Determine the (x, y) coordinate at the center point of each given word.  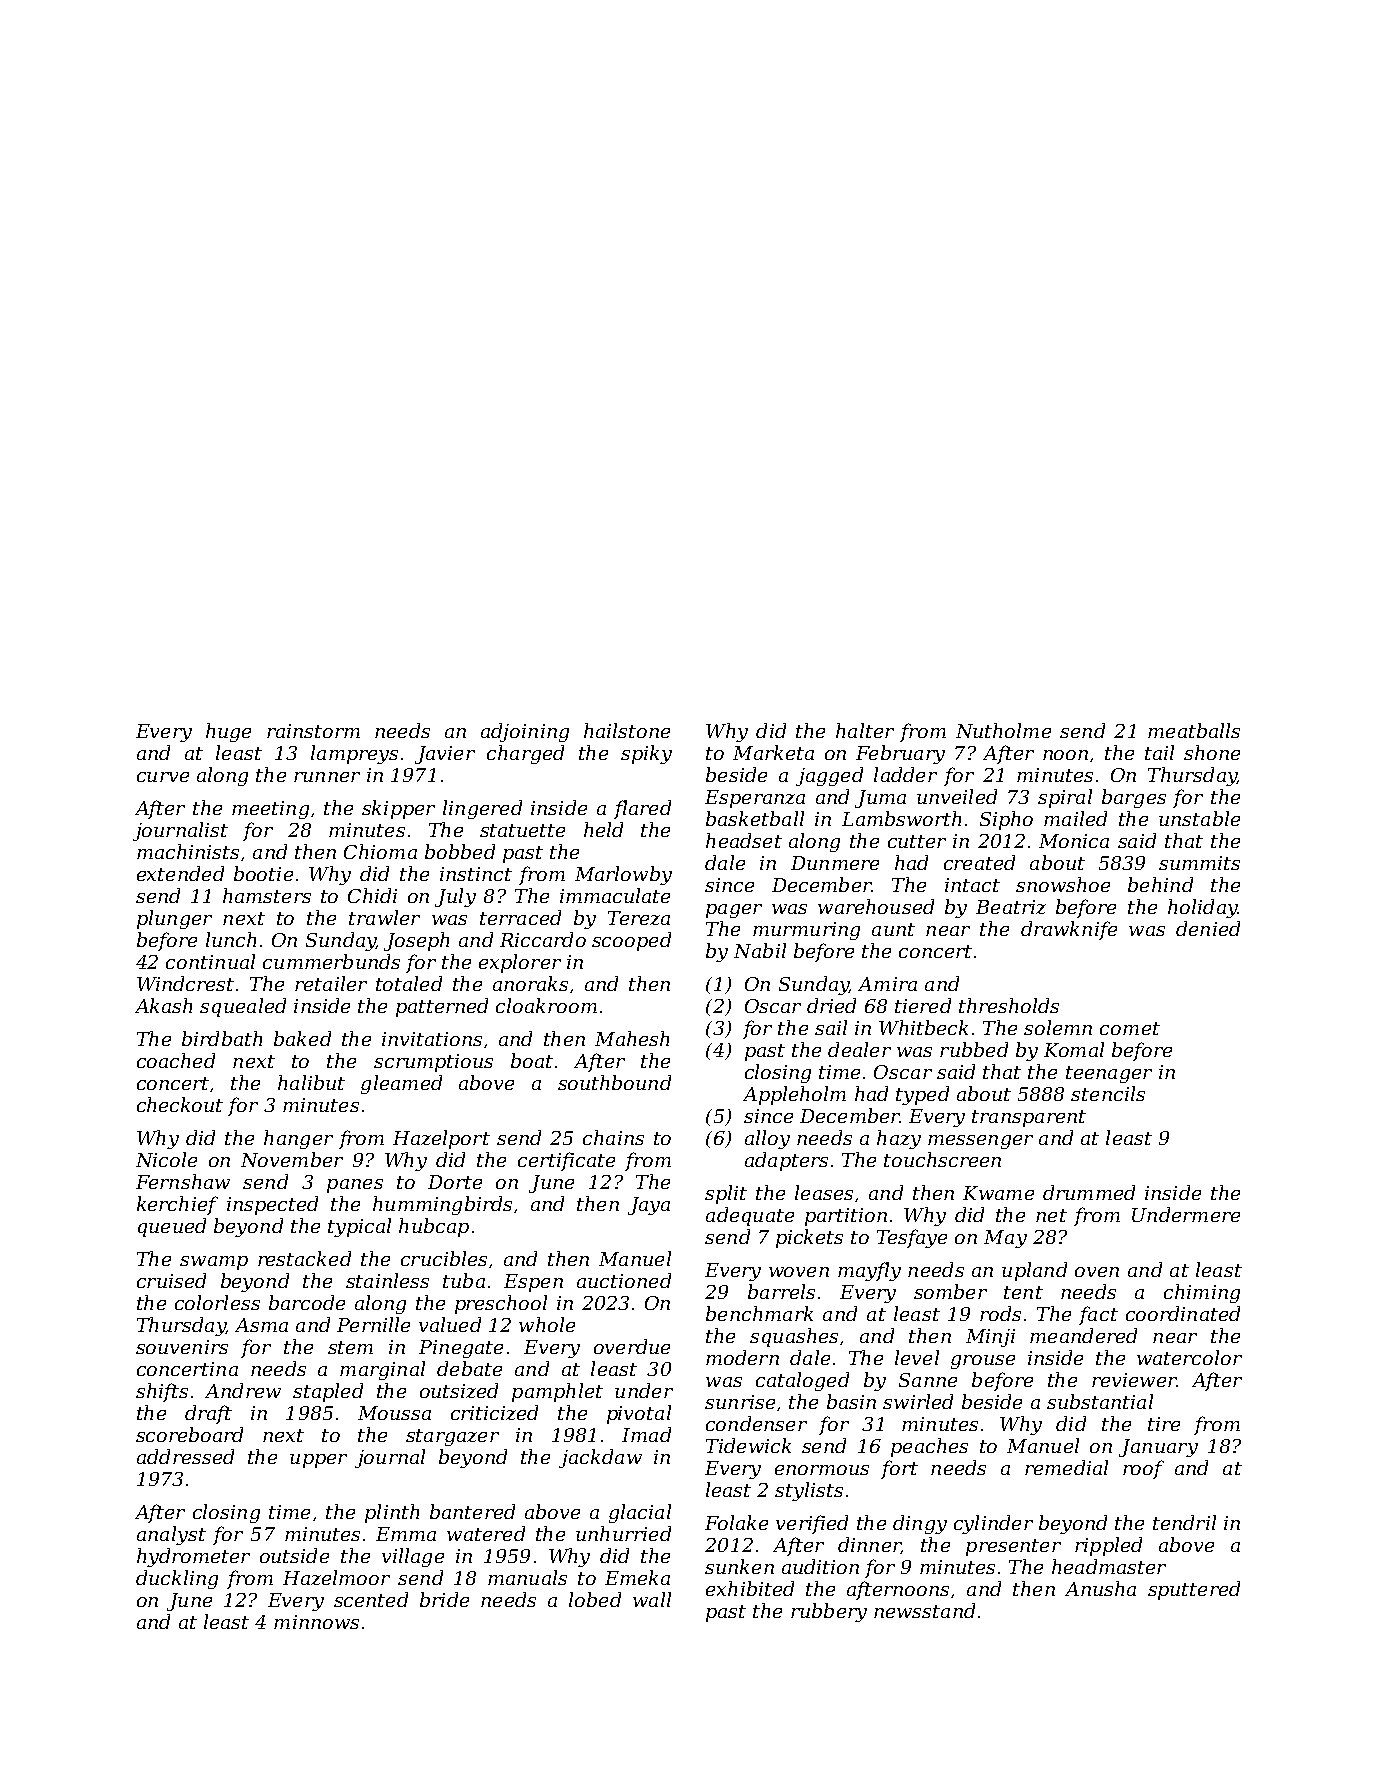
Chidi (372, 895)
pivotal (639, 1414)
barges (1134, 798)
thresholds (1009, 1005)
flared (642, 809)
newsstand (924, 1610)
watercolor (1189, 1357)
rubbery (829, 1612)
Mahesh (632, 1038)
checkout (180, 1104)
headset (744, 840)
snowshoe (1063, 884)
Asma (261, 1325)
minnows (316, 1622)
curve (163, 777)
